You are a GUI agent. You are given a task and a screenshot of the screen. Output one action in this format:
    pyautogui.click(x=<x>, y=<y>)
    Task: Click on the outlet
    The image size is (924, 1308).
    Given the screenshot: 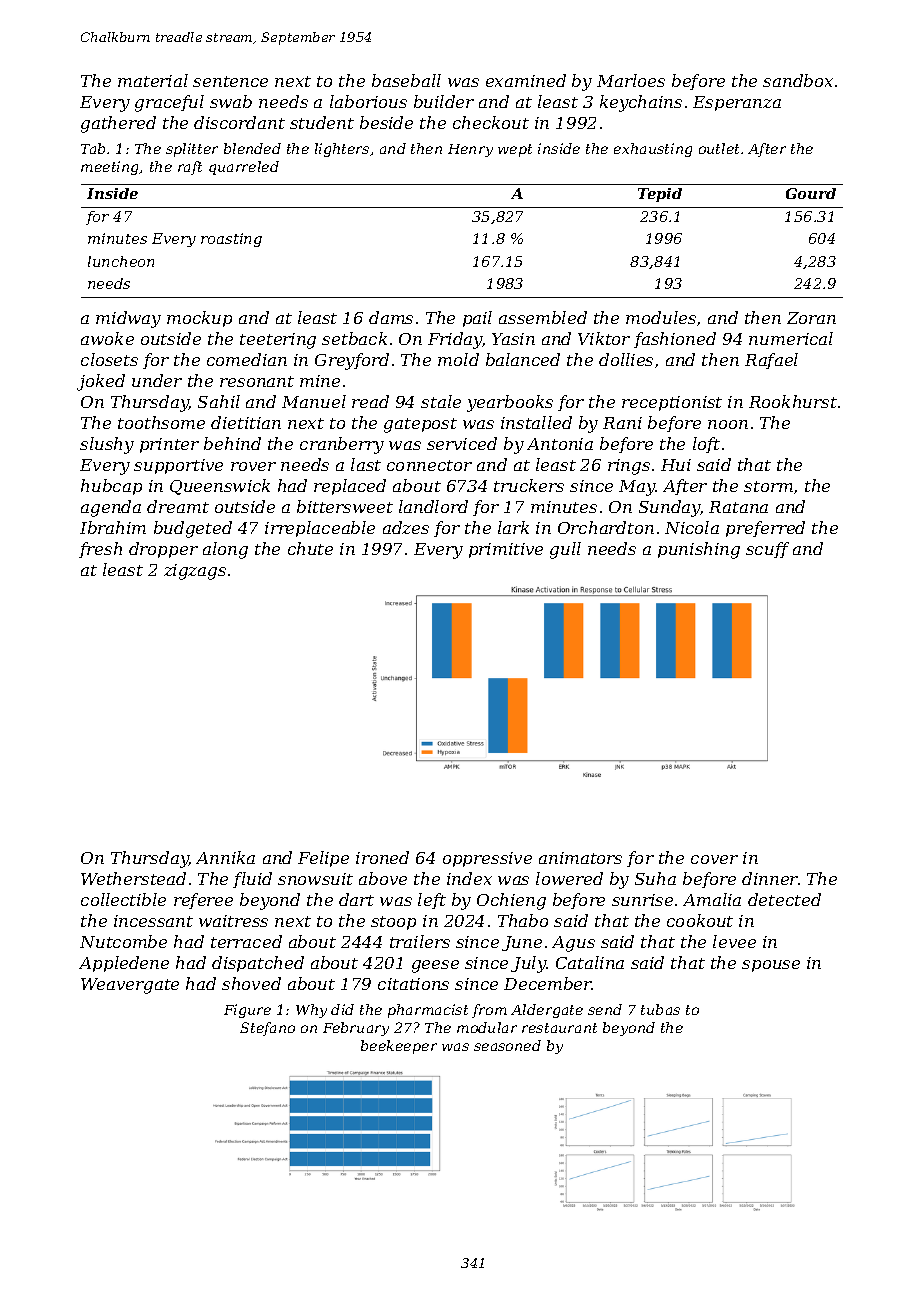 What is the action you would take?
    pyautogui.click(x=719, y=148)
